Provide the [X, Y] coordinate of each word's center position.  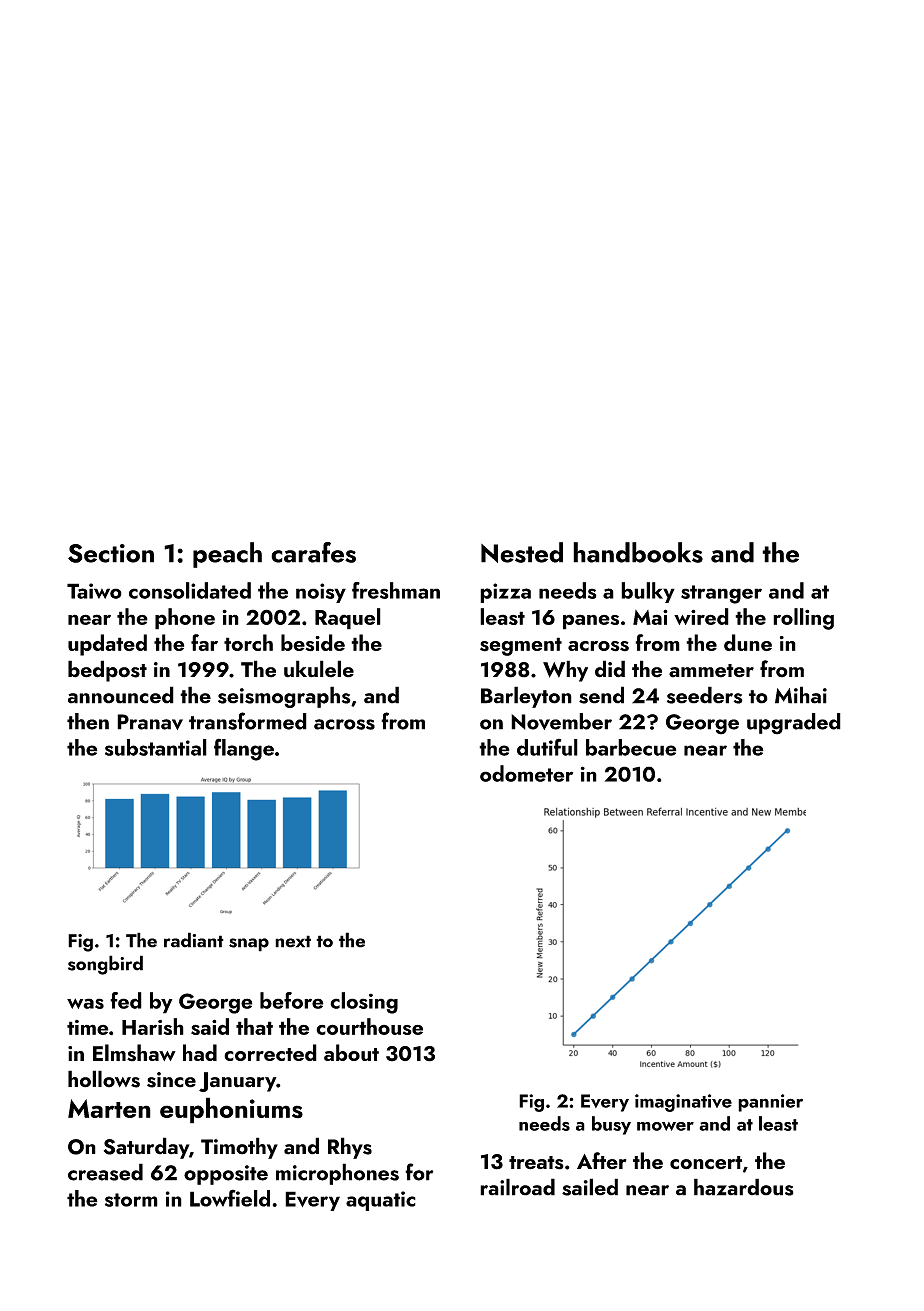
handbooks [638, 552]
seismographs [284, 697]
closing [364, 1003]
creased [105, 1172]
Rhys [350, 1148]
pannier [770, 1103]
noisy [321, 593]
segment [521, 646]
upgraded [794, 724]
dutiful [547, 747]
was [85, 1003]
